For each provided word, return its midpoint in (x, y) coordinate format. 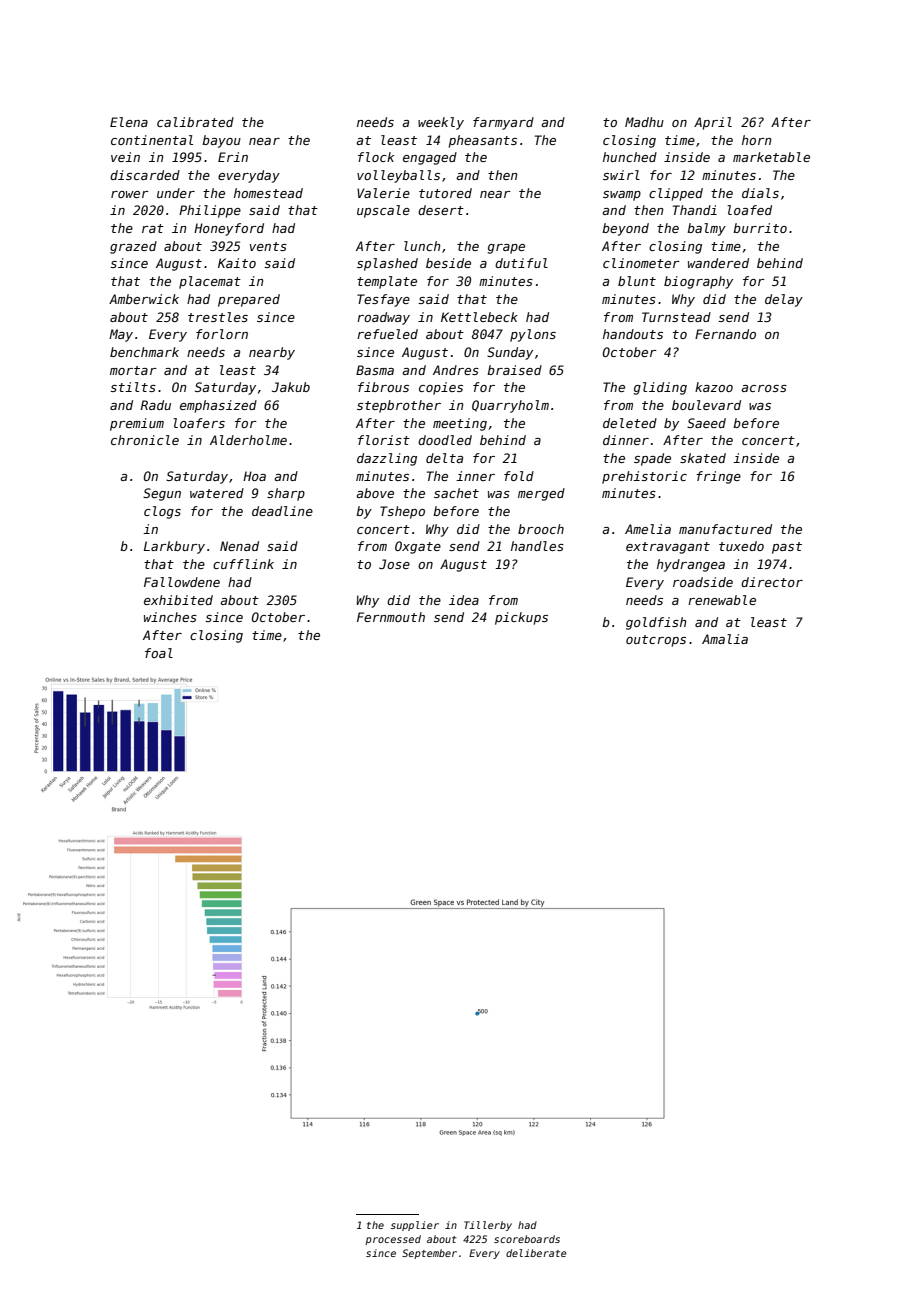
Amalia (725, 639)
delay (784, 300)
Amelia (648, 529)
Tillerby (488, 1226)
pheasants (483, 141)
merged (541, 494)
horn (757, 140)
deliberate (536, 1253)
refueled (387, 334)
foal (159, 653)
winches (170, 617)
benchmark (144, 352)
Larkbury (174, 547)
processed (393, 1240)
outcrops (656, 641)
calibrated (195, 122)
